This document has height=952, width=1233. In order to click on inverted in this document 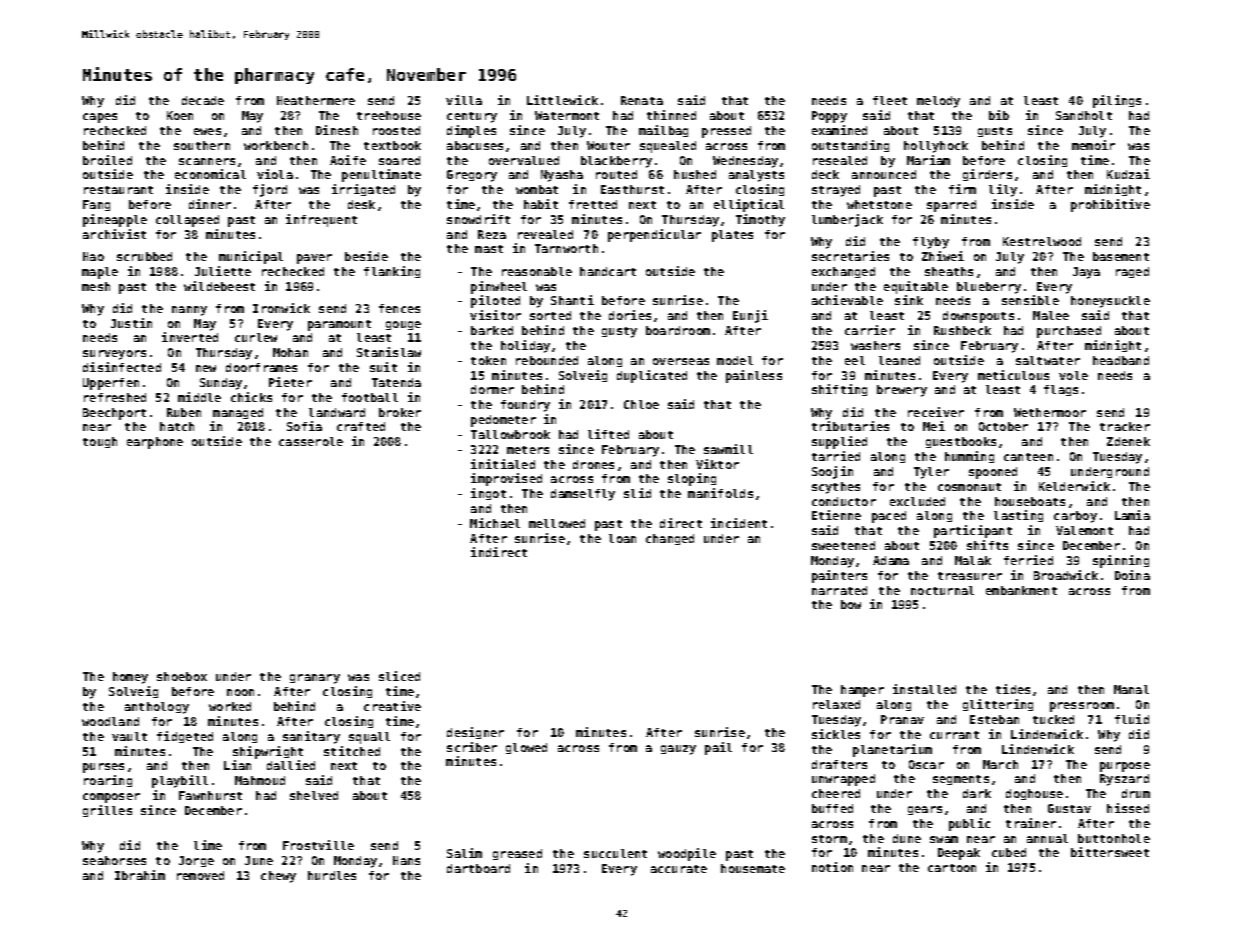, I will do `click(190, 337)`.
